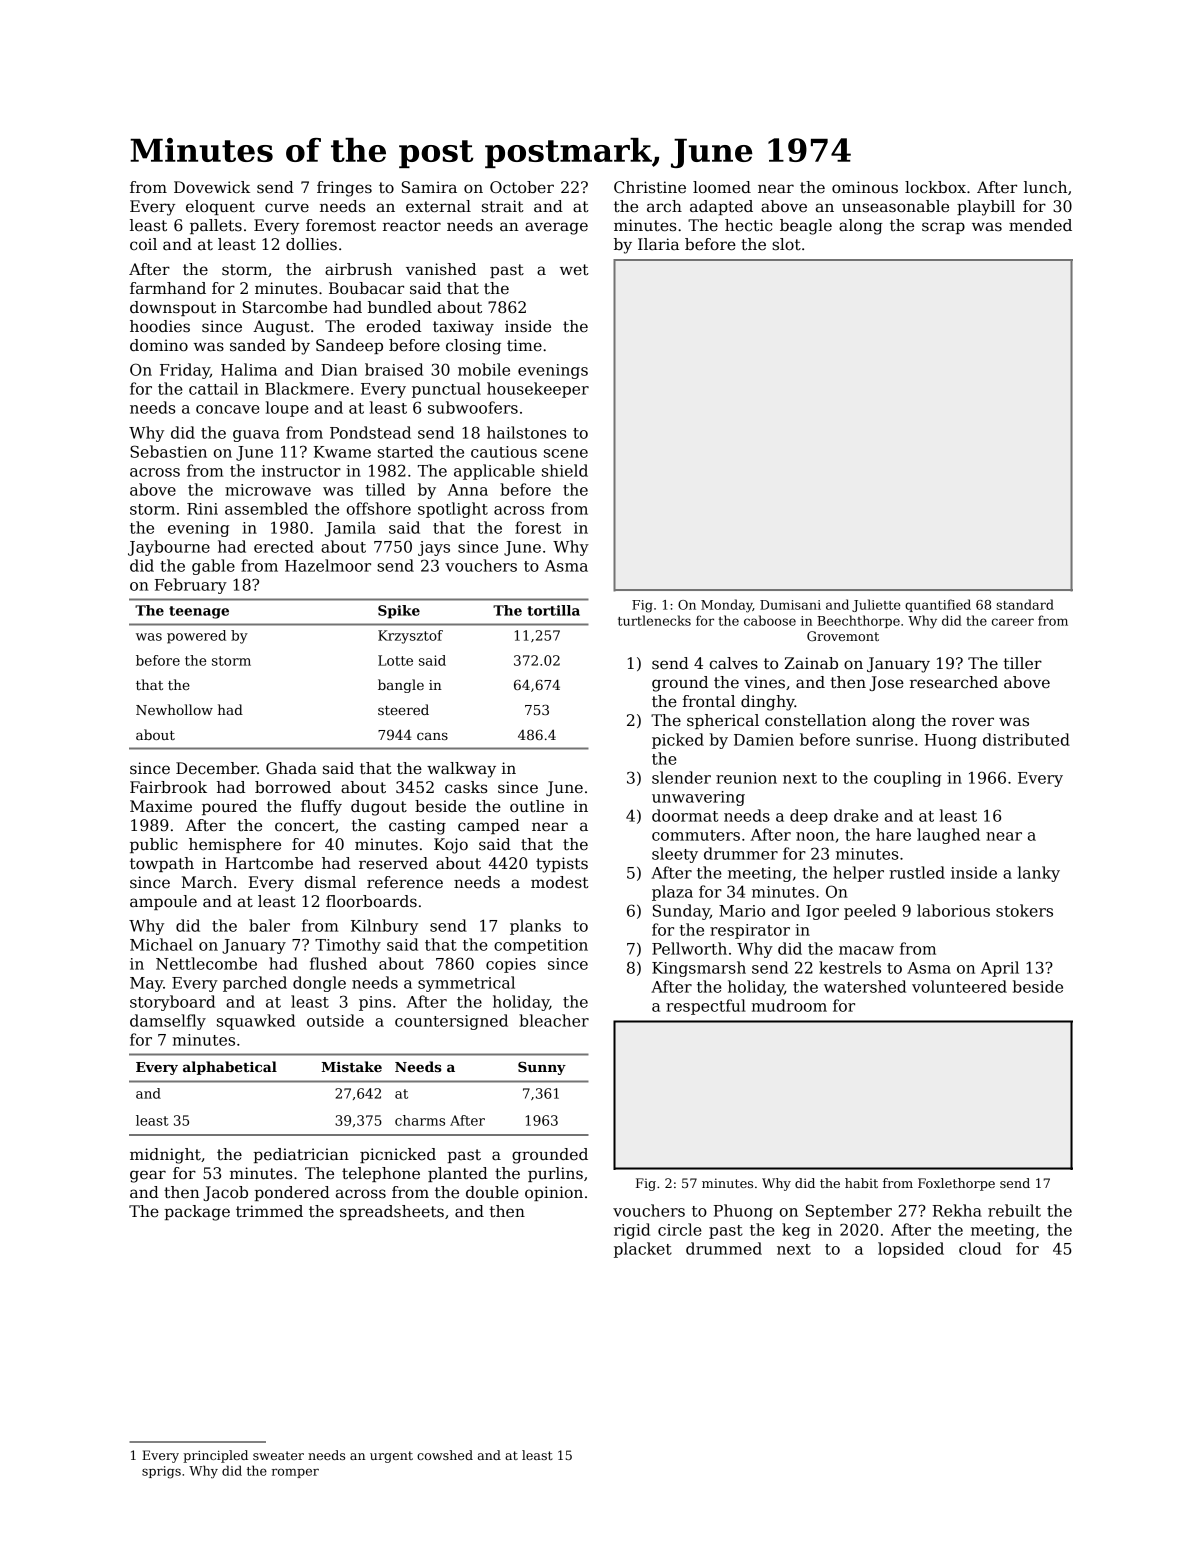 Image resolution: width=1202 pixels, height=1556 pixels. I want to click on ominous, so click(865, 187).
